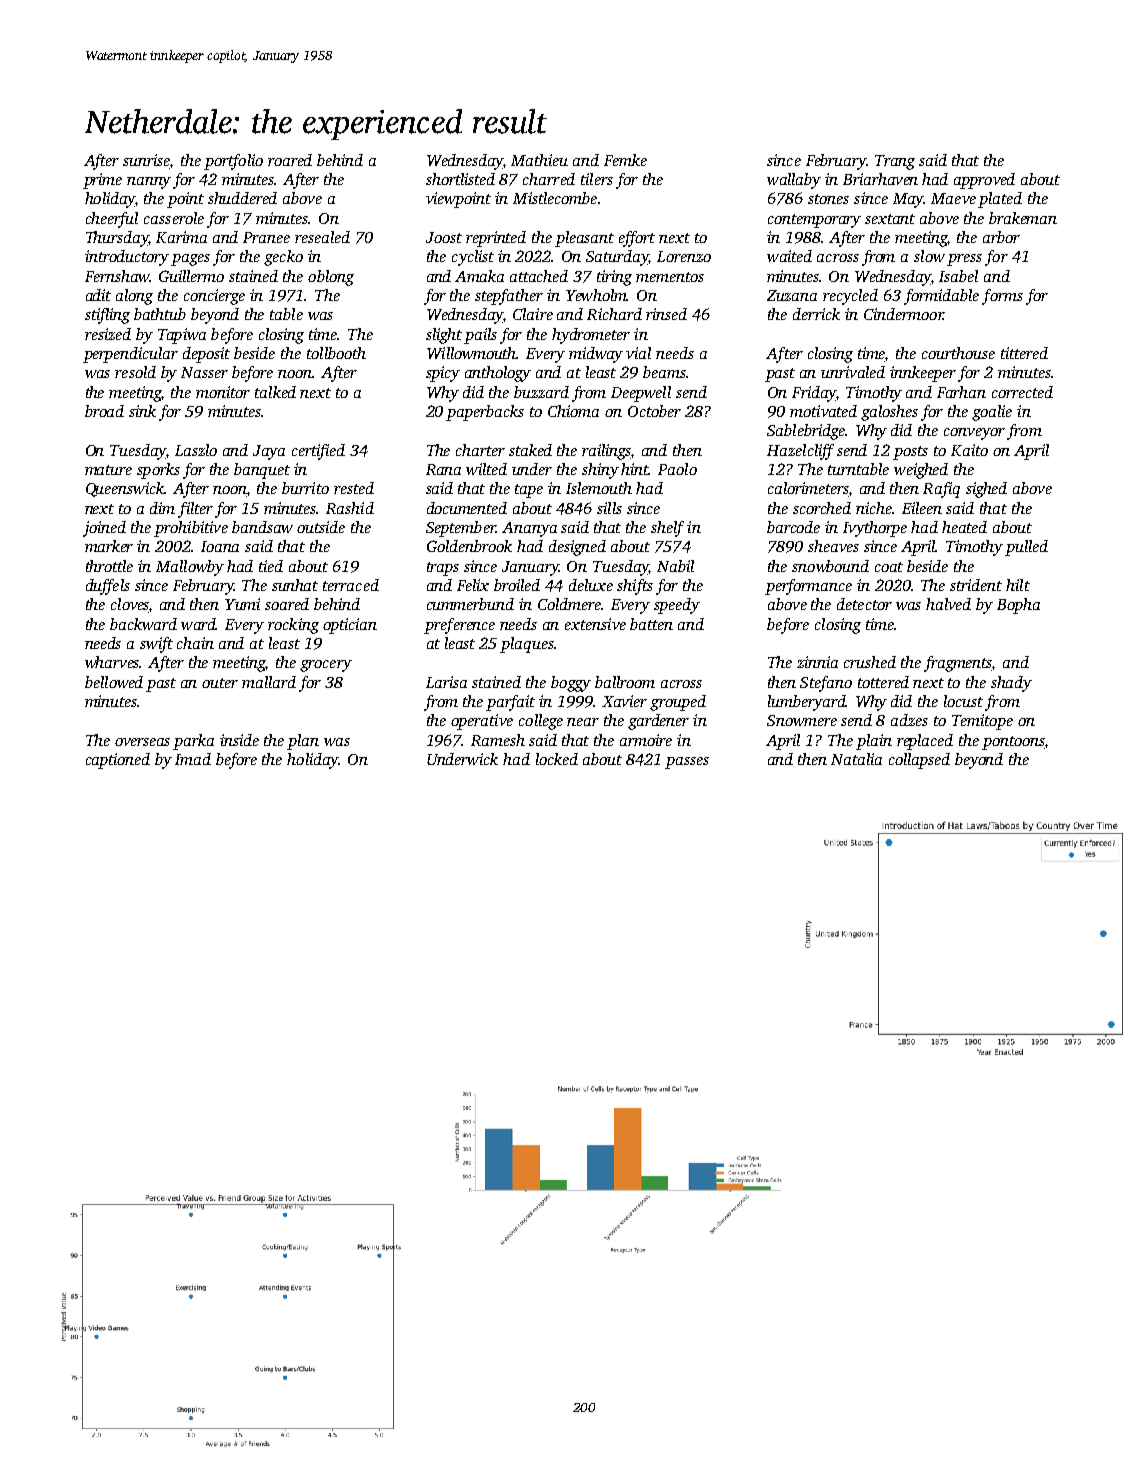 This document has width=1146, height=1483. Describe the element at coordinates (118, 761) in the document. I see `captioned` at that location.
